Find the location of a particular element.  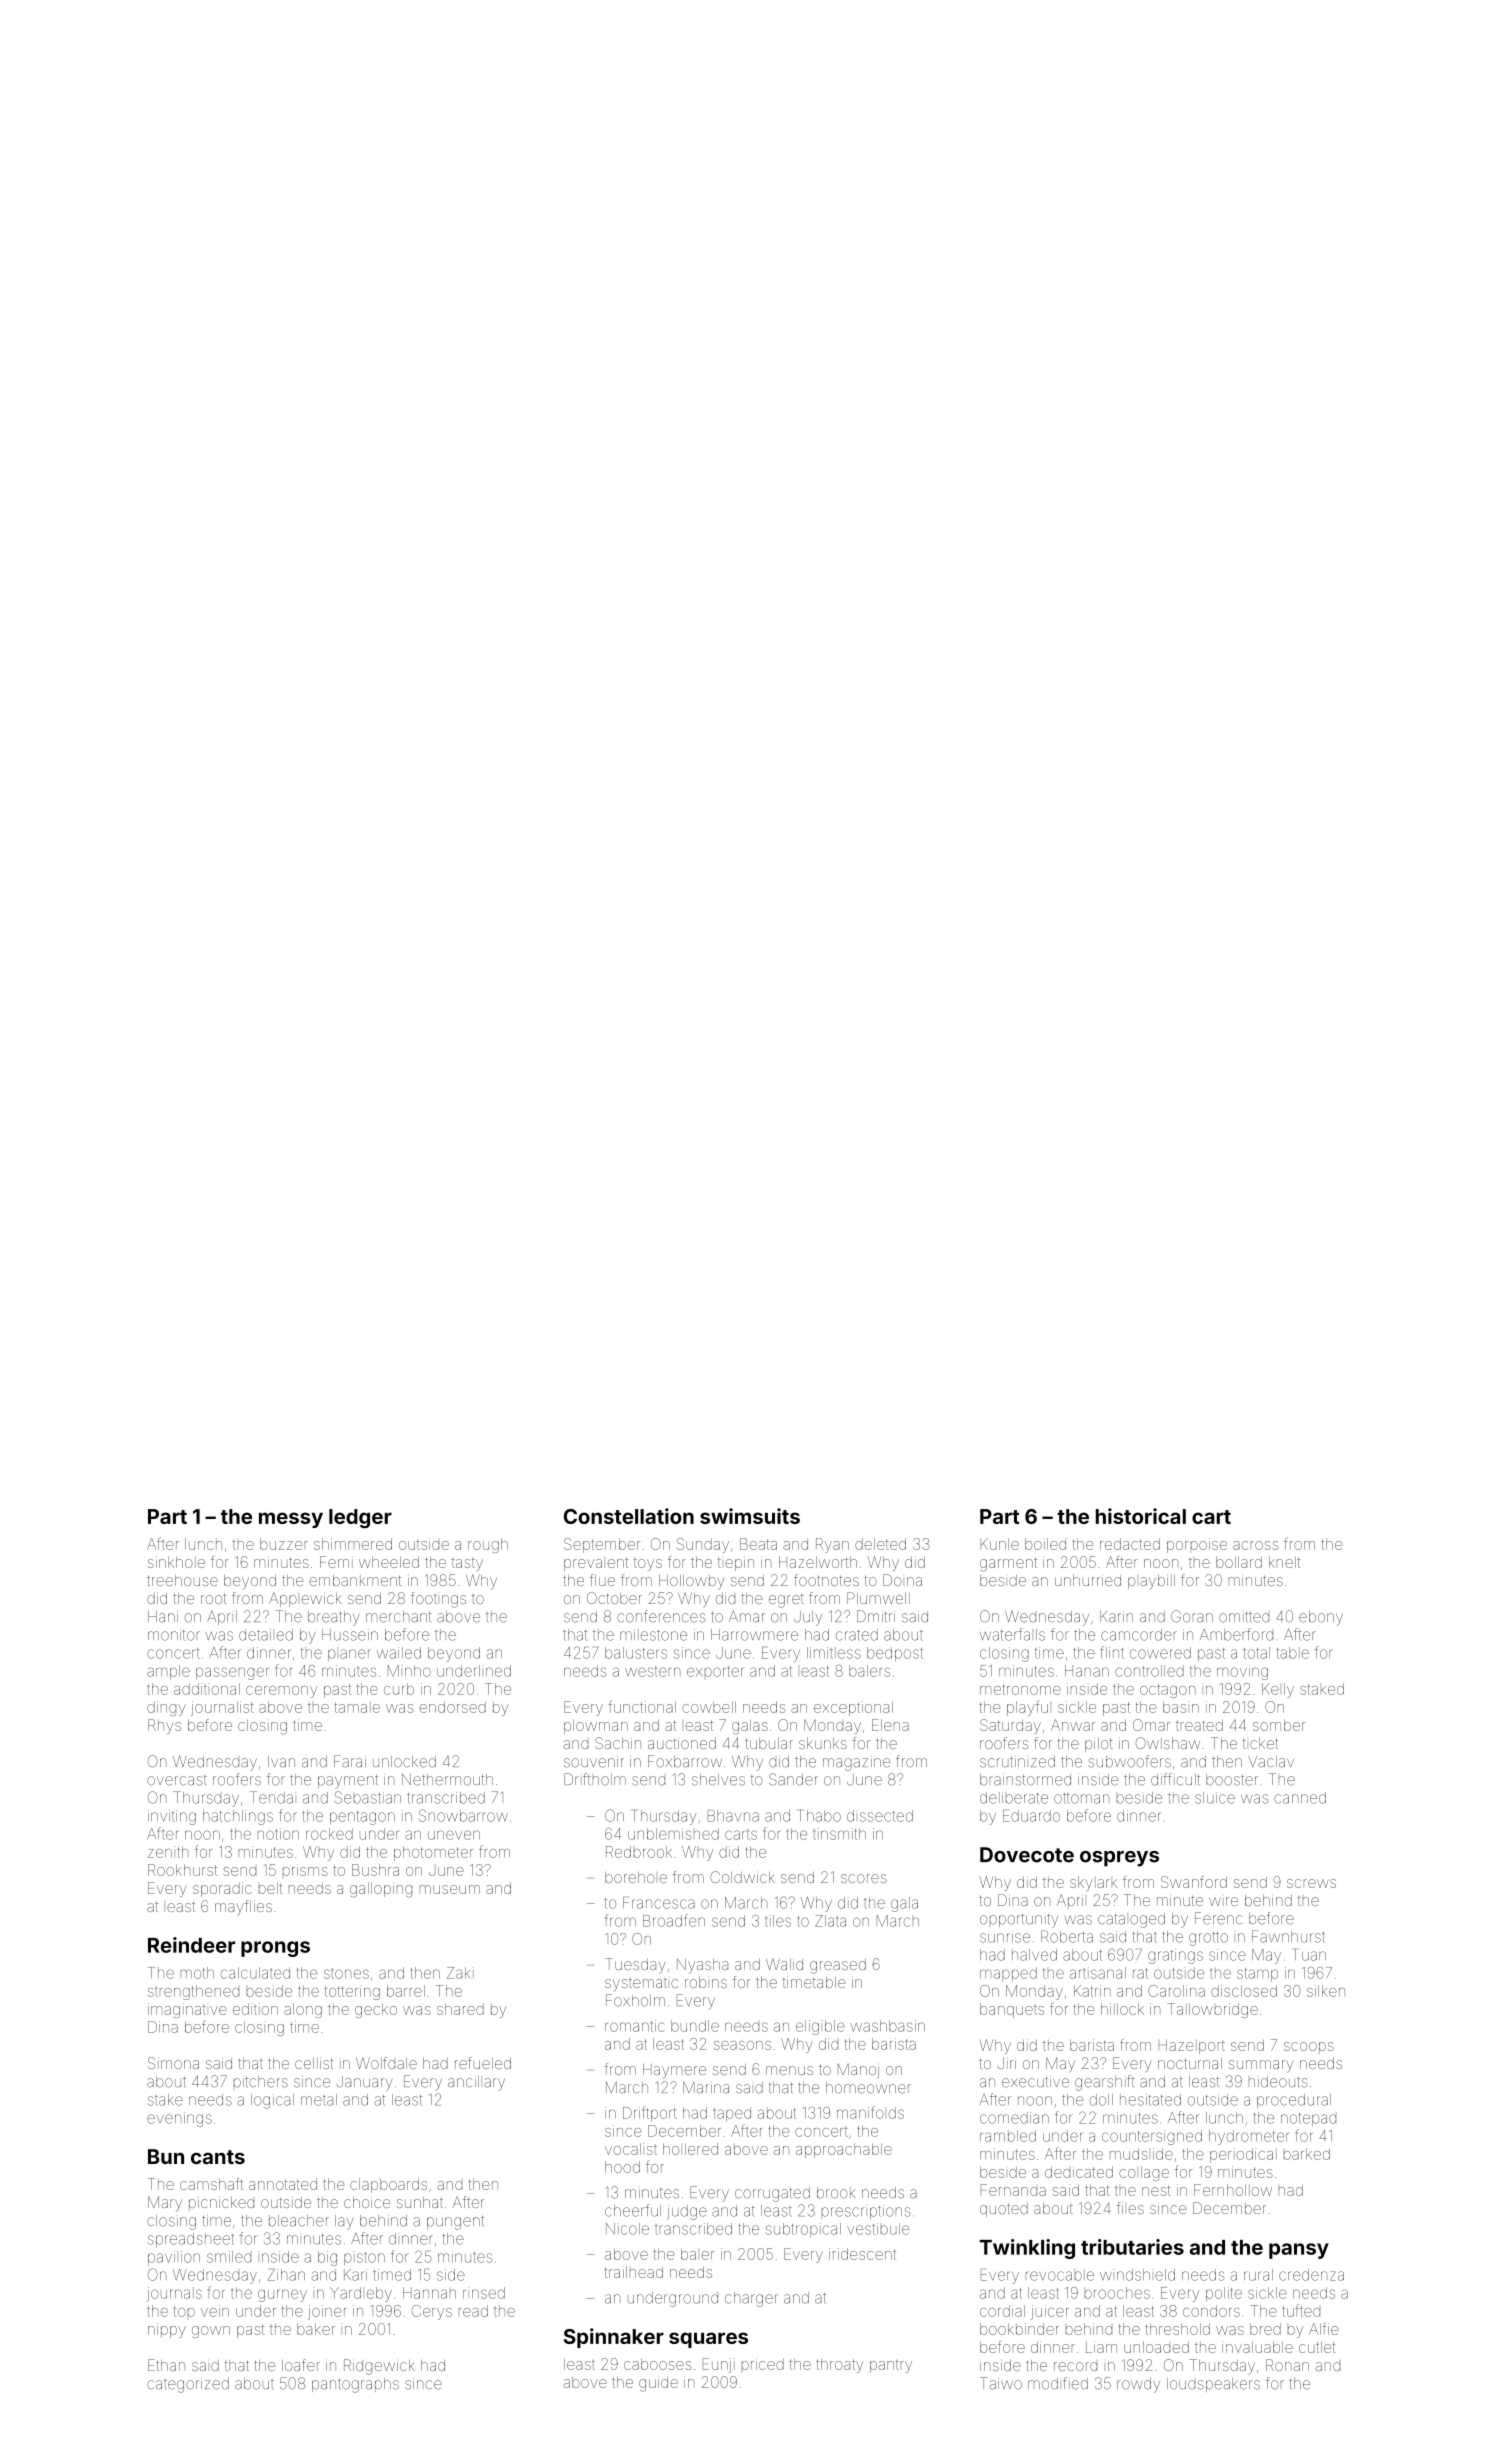

historical is located at coordinates (1141, 1516).
